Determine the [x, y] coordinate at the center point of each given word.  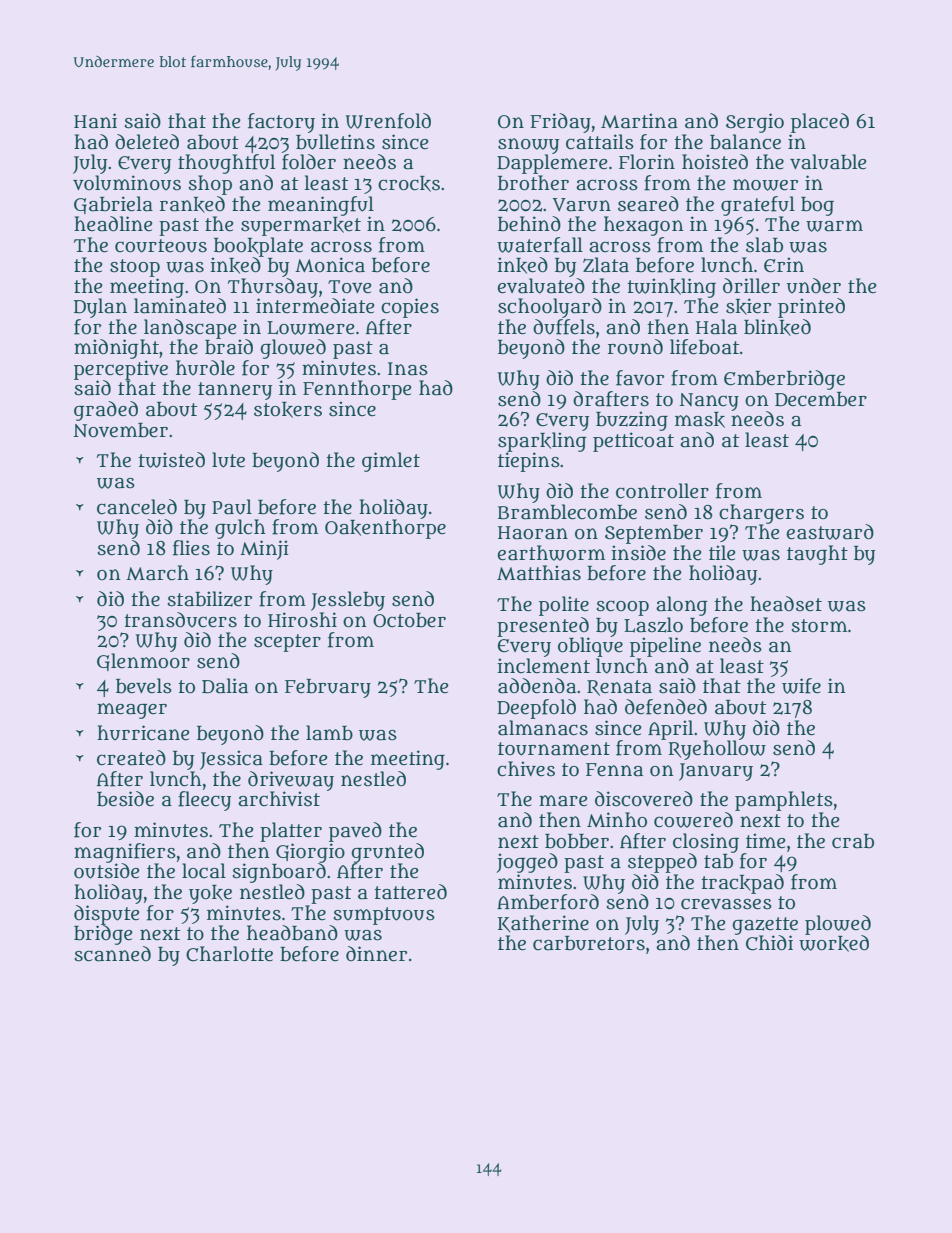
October [409, 620]
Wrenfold [388, 121]
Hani [95, 121]
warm [834, 226]
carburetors [589, 943]
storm [819, 626]
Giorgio [310, 853]
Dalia [225, 686]
